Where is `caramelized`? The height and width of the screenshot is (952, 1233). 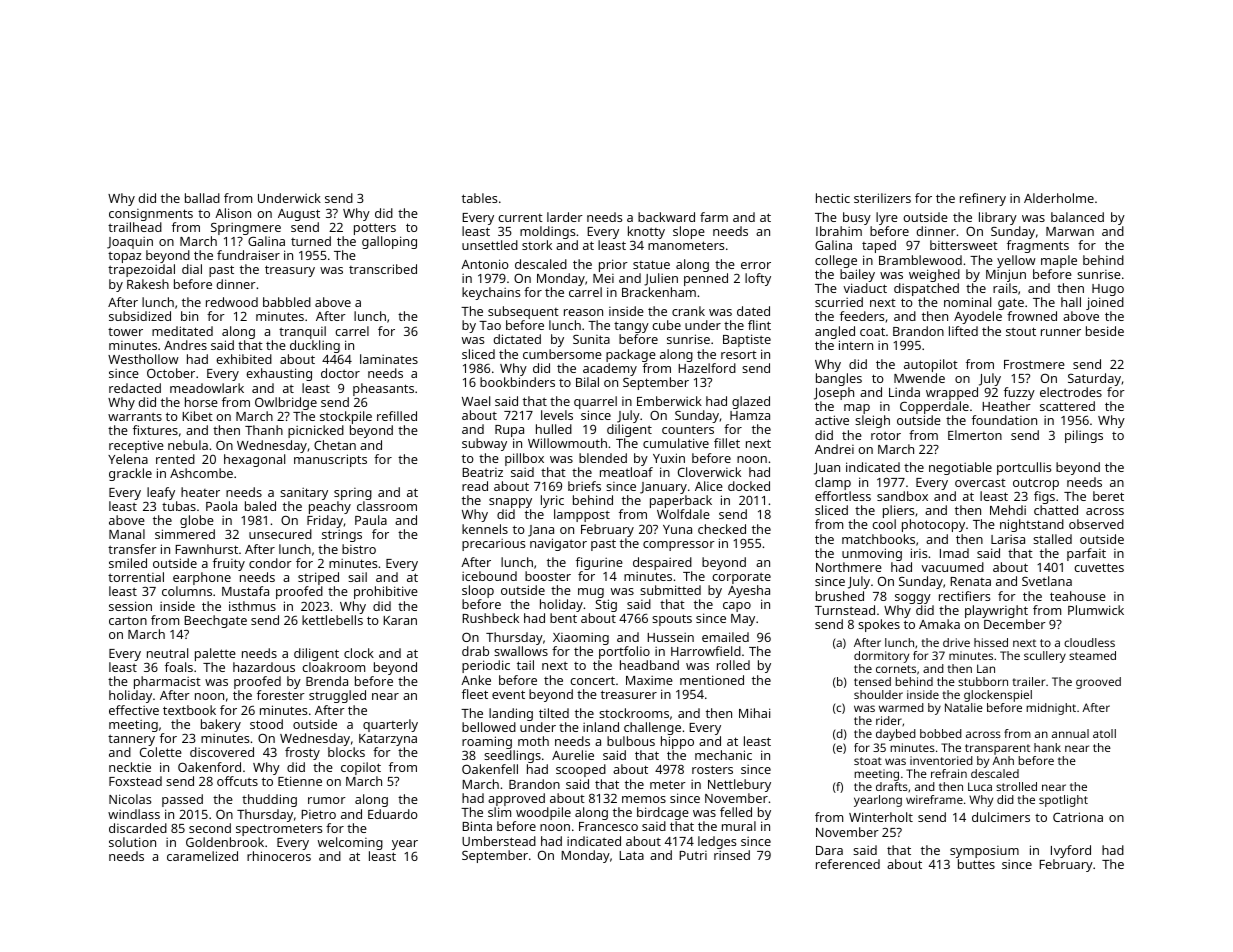 caramelized is located at coordinates (202, 856).
